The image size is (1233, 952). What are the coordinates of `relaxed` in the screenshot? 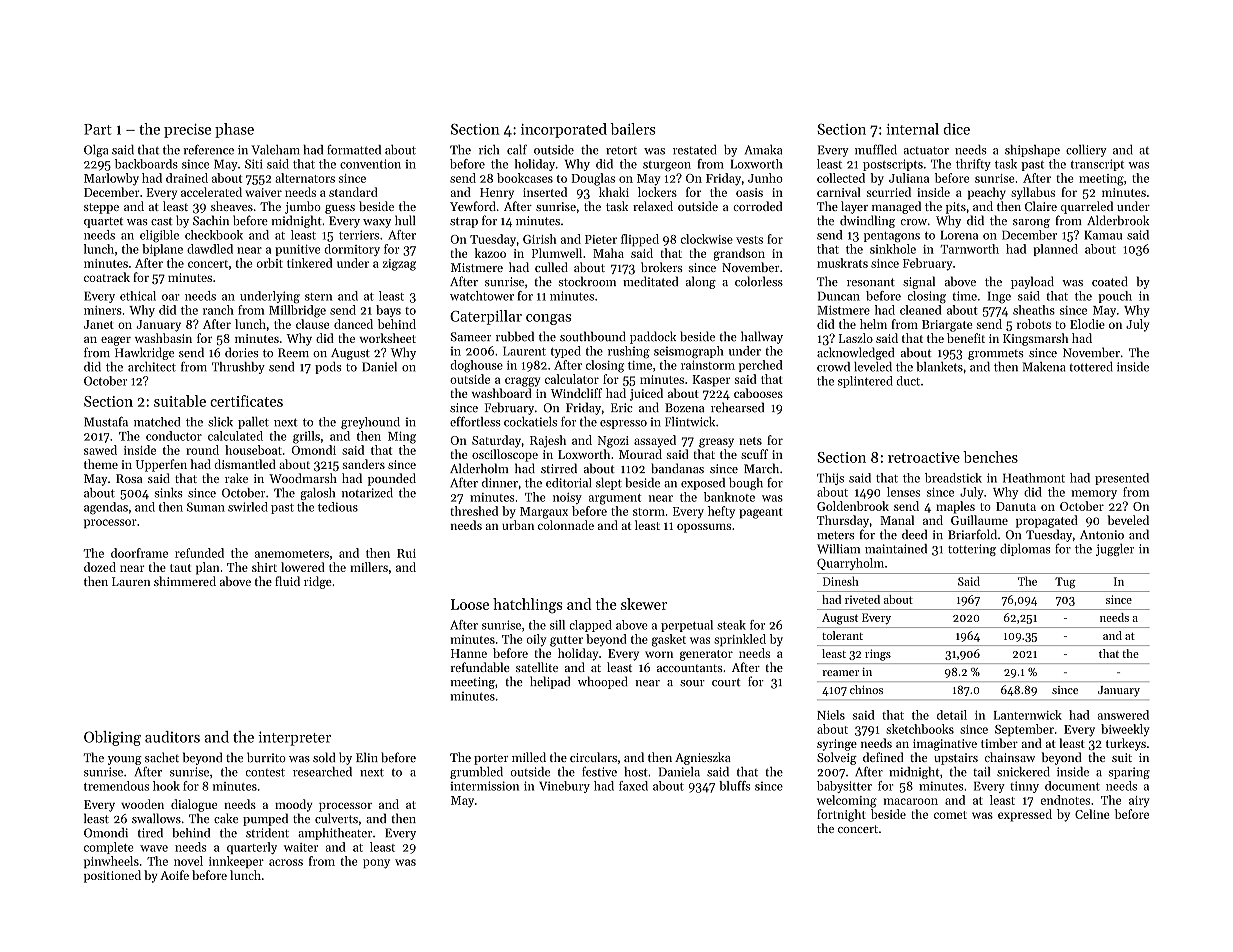 It's located at (653, 206).
